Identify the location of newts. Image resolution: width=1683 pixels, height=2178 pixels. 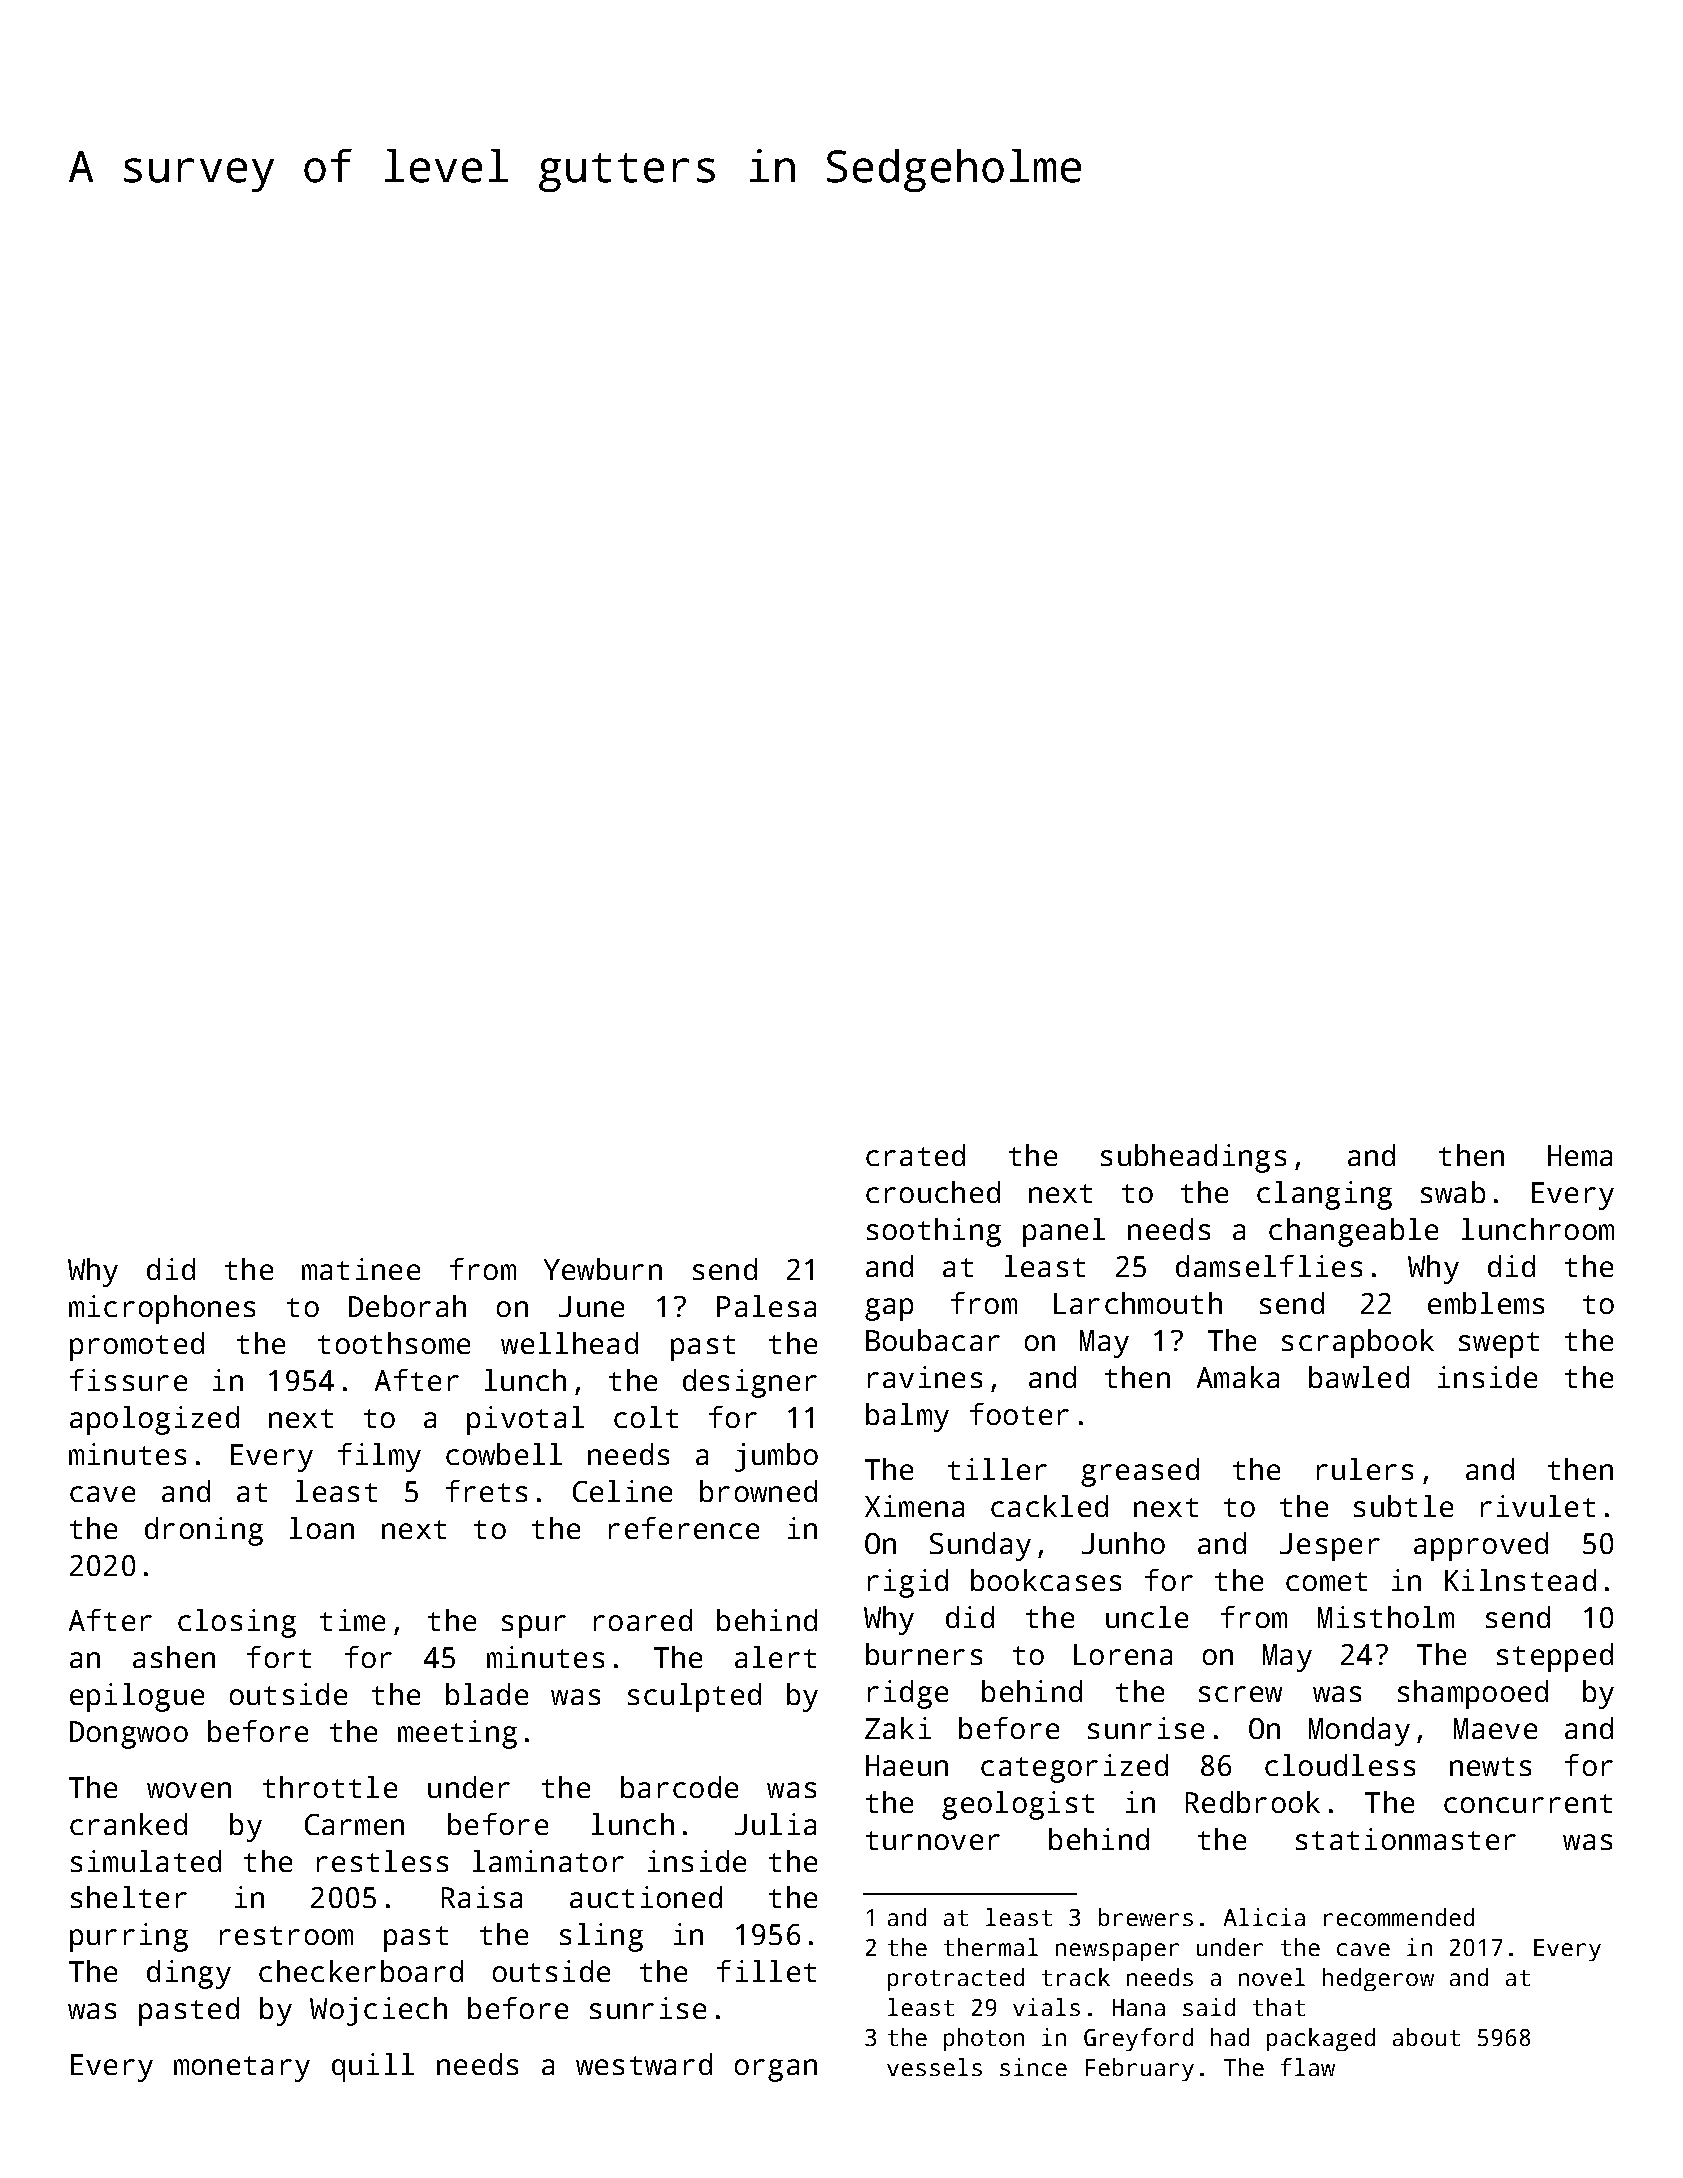
(1490, 1766).
